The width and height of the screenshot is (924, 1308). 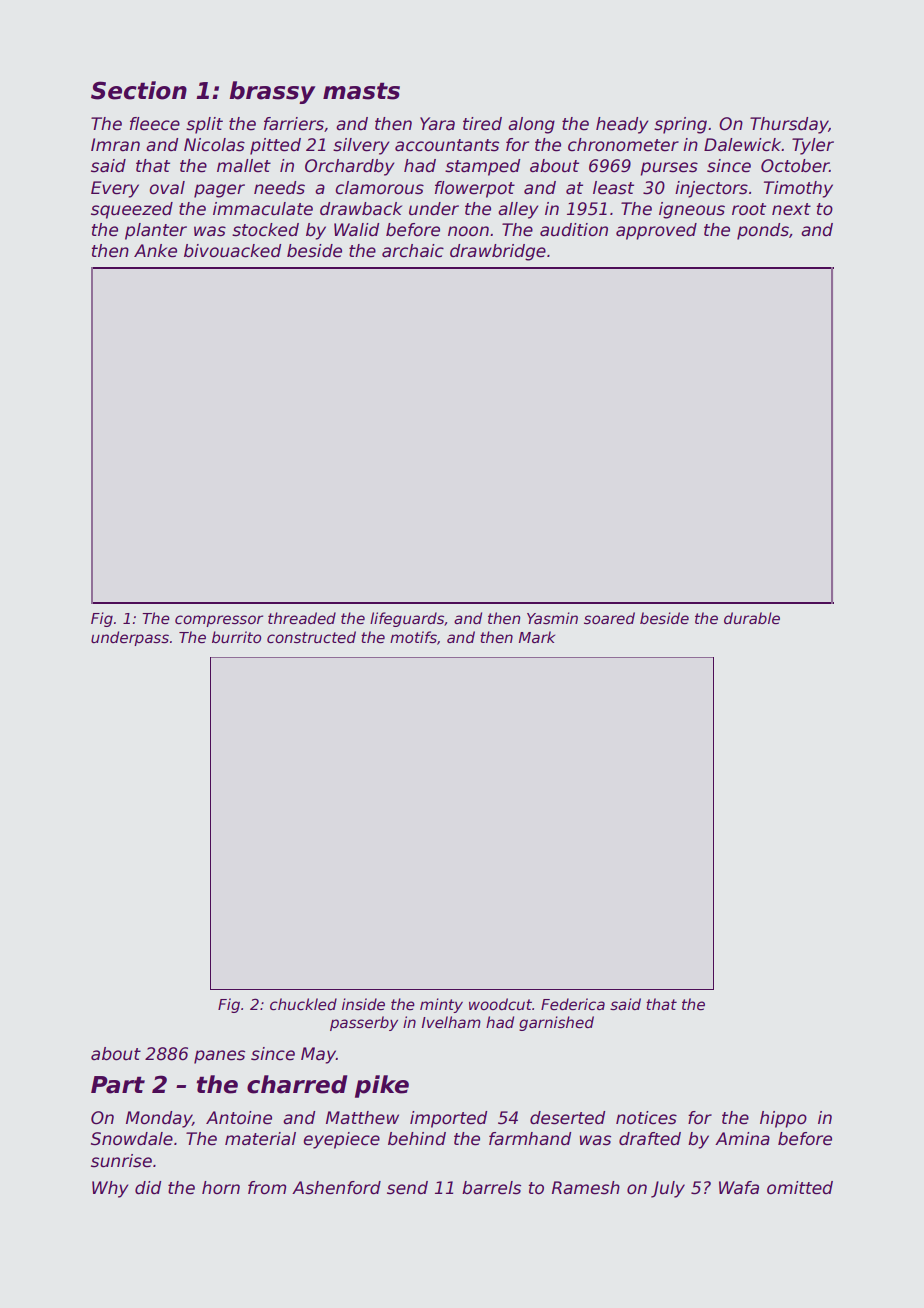 I want to click on Section, so click(x=139, y=90).
